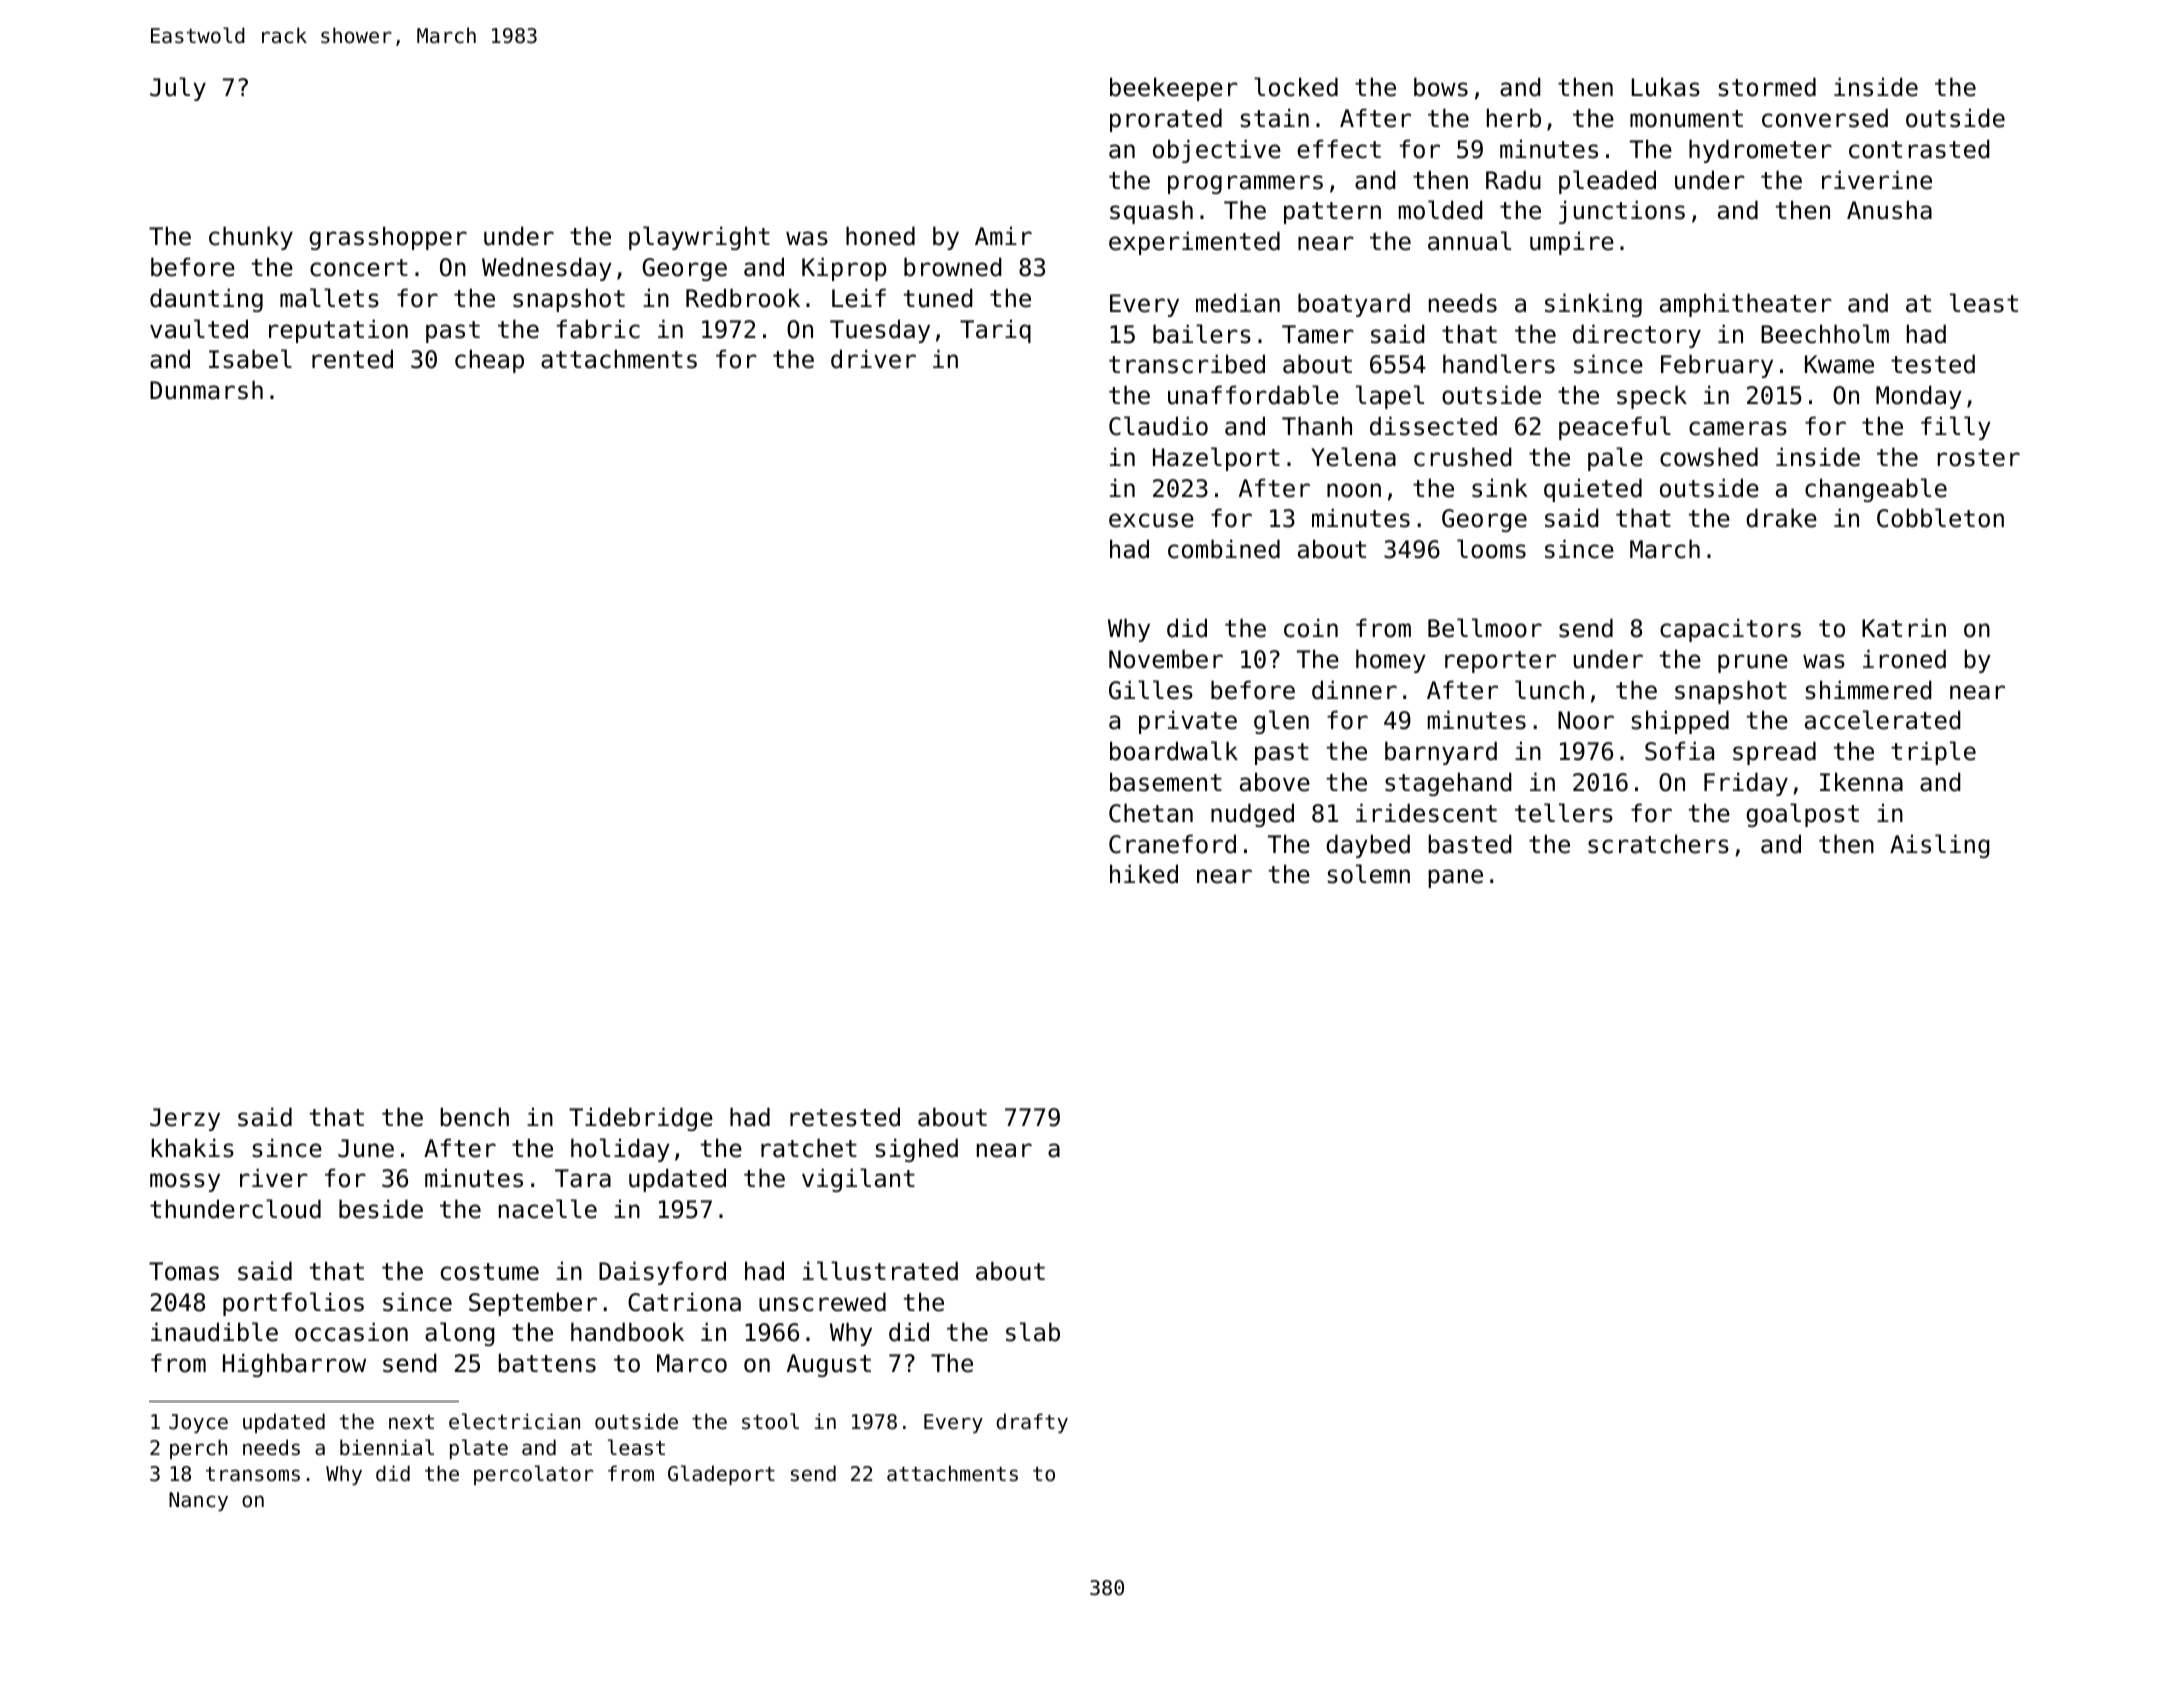  I want to click on bench, so click(475, 1117).
